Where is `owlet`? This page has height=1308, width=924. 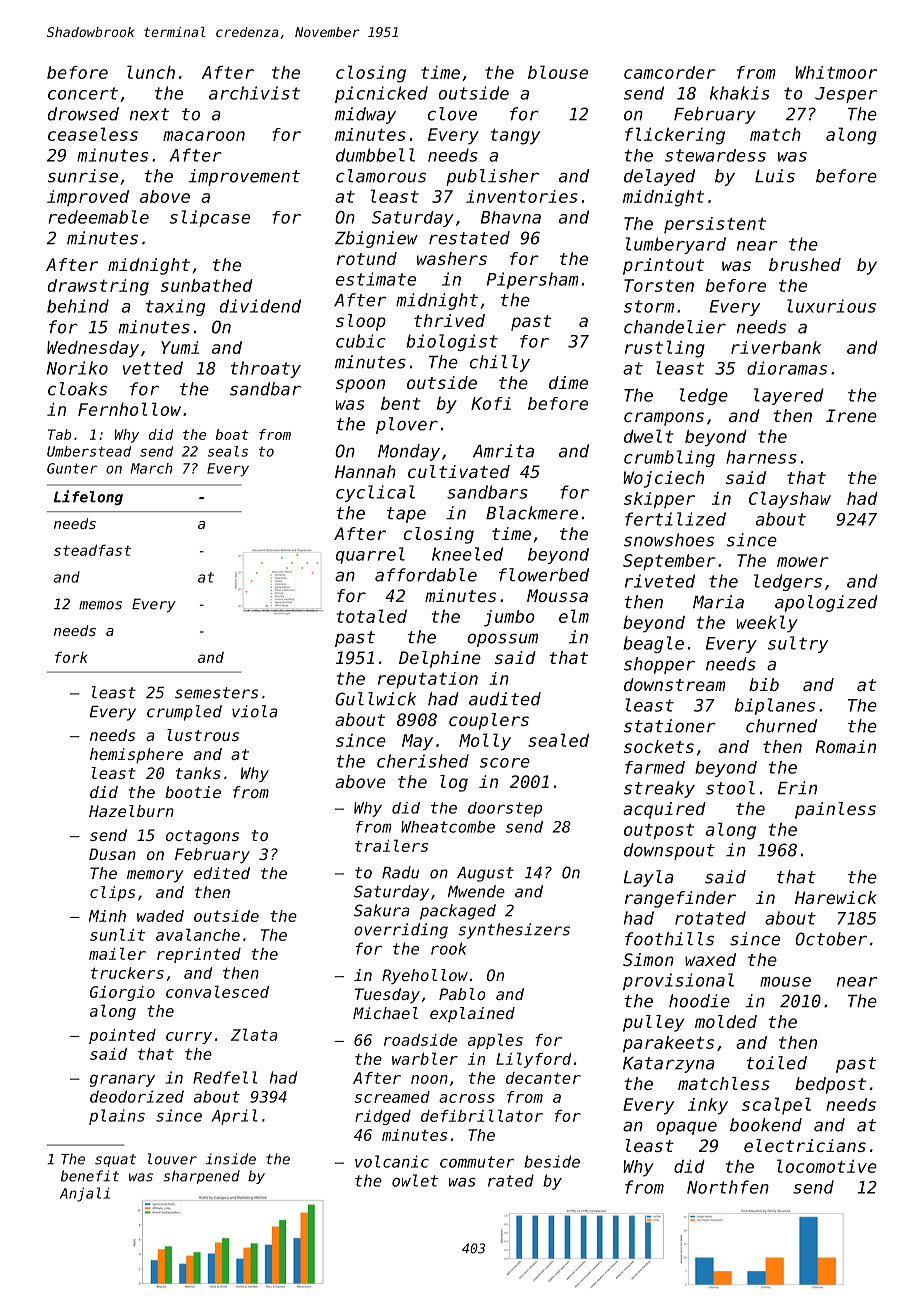
owlet is located at coordinates (415, 1180).
